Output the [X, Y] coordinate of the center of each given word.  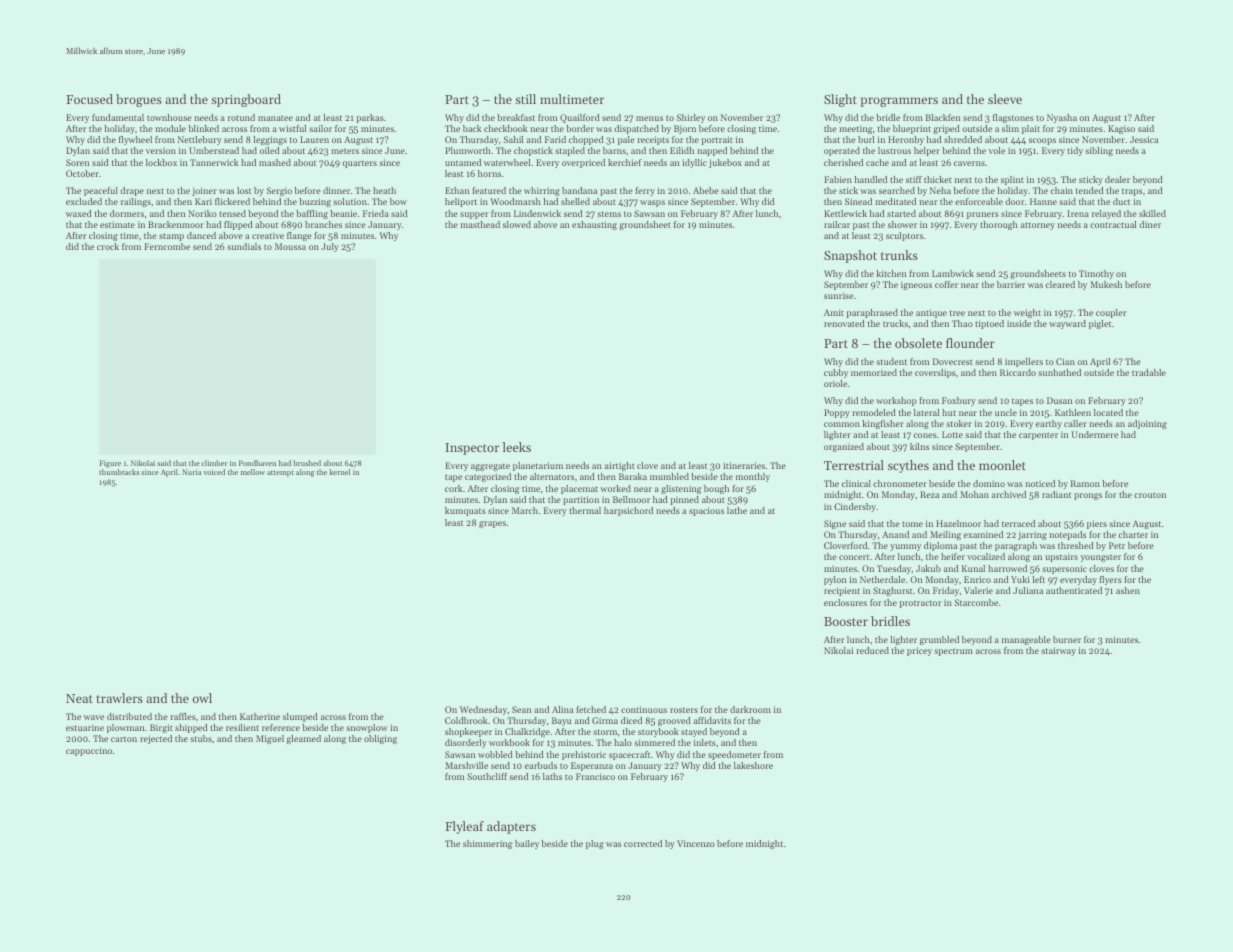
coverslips [935, 373]
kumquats [465, 511]
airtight [620, 466]
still [525, 99]
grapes [492, 524]
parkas [370, 118]
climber [215, 463]
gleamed [304, 739]
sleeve [1005, 99]
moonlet [1002, 465]
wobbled [495, 754]
